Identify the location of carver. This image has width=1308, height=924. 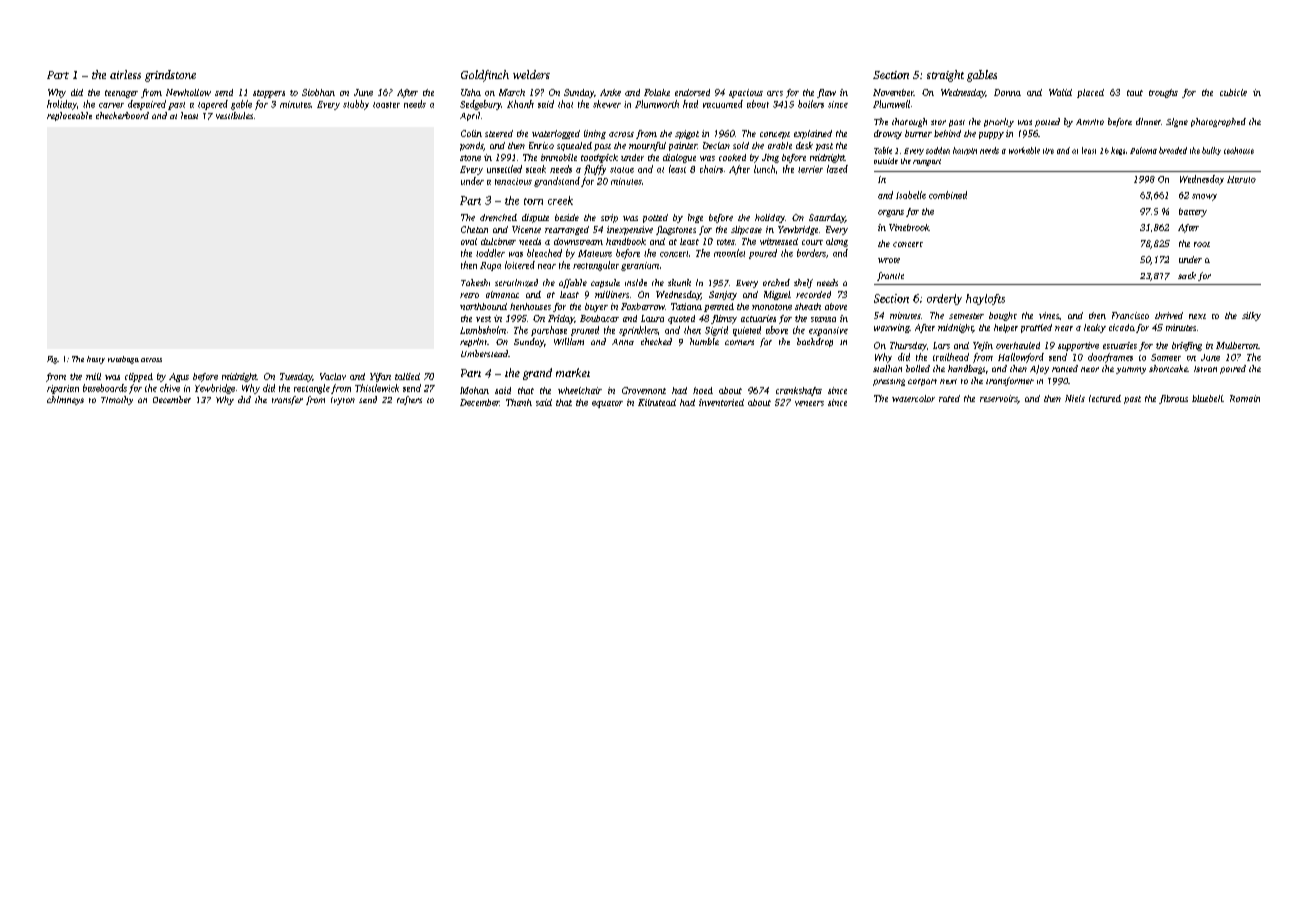
(111, 105).
